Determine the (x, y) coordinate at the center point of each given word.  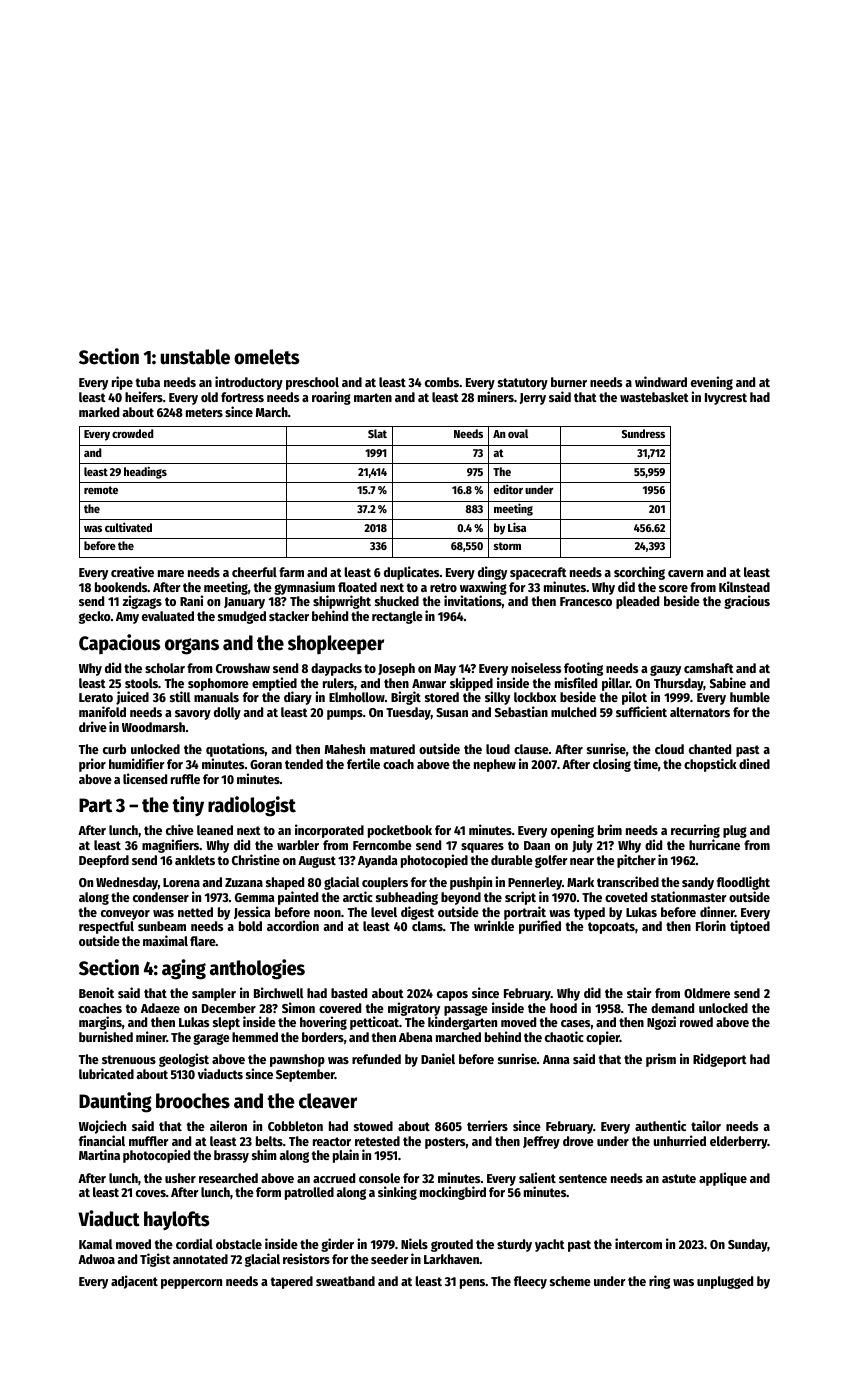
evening (712, 383)
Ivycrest (726, 399)
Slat (377, 433)
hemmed (255, 1037)
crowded (133, 433)
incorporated (329, 831)
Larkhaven (451, 1259)
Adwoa (96, 1259)
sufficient (641, 712)
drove (578, 1141)
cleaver (328, 1101)
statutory (523, 384)
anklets (195, 860)
